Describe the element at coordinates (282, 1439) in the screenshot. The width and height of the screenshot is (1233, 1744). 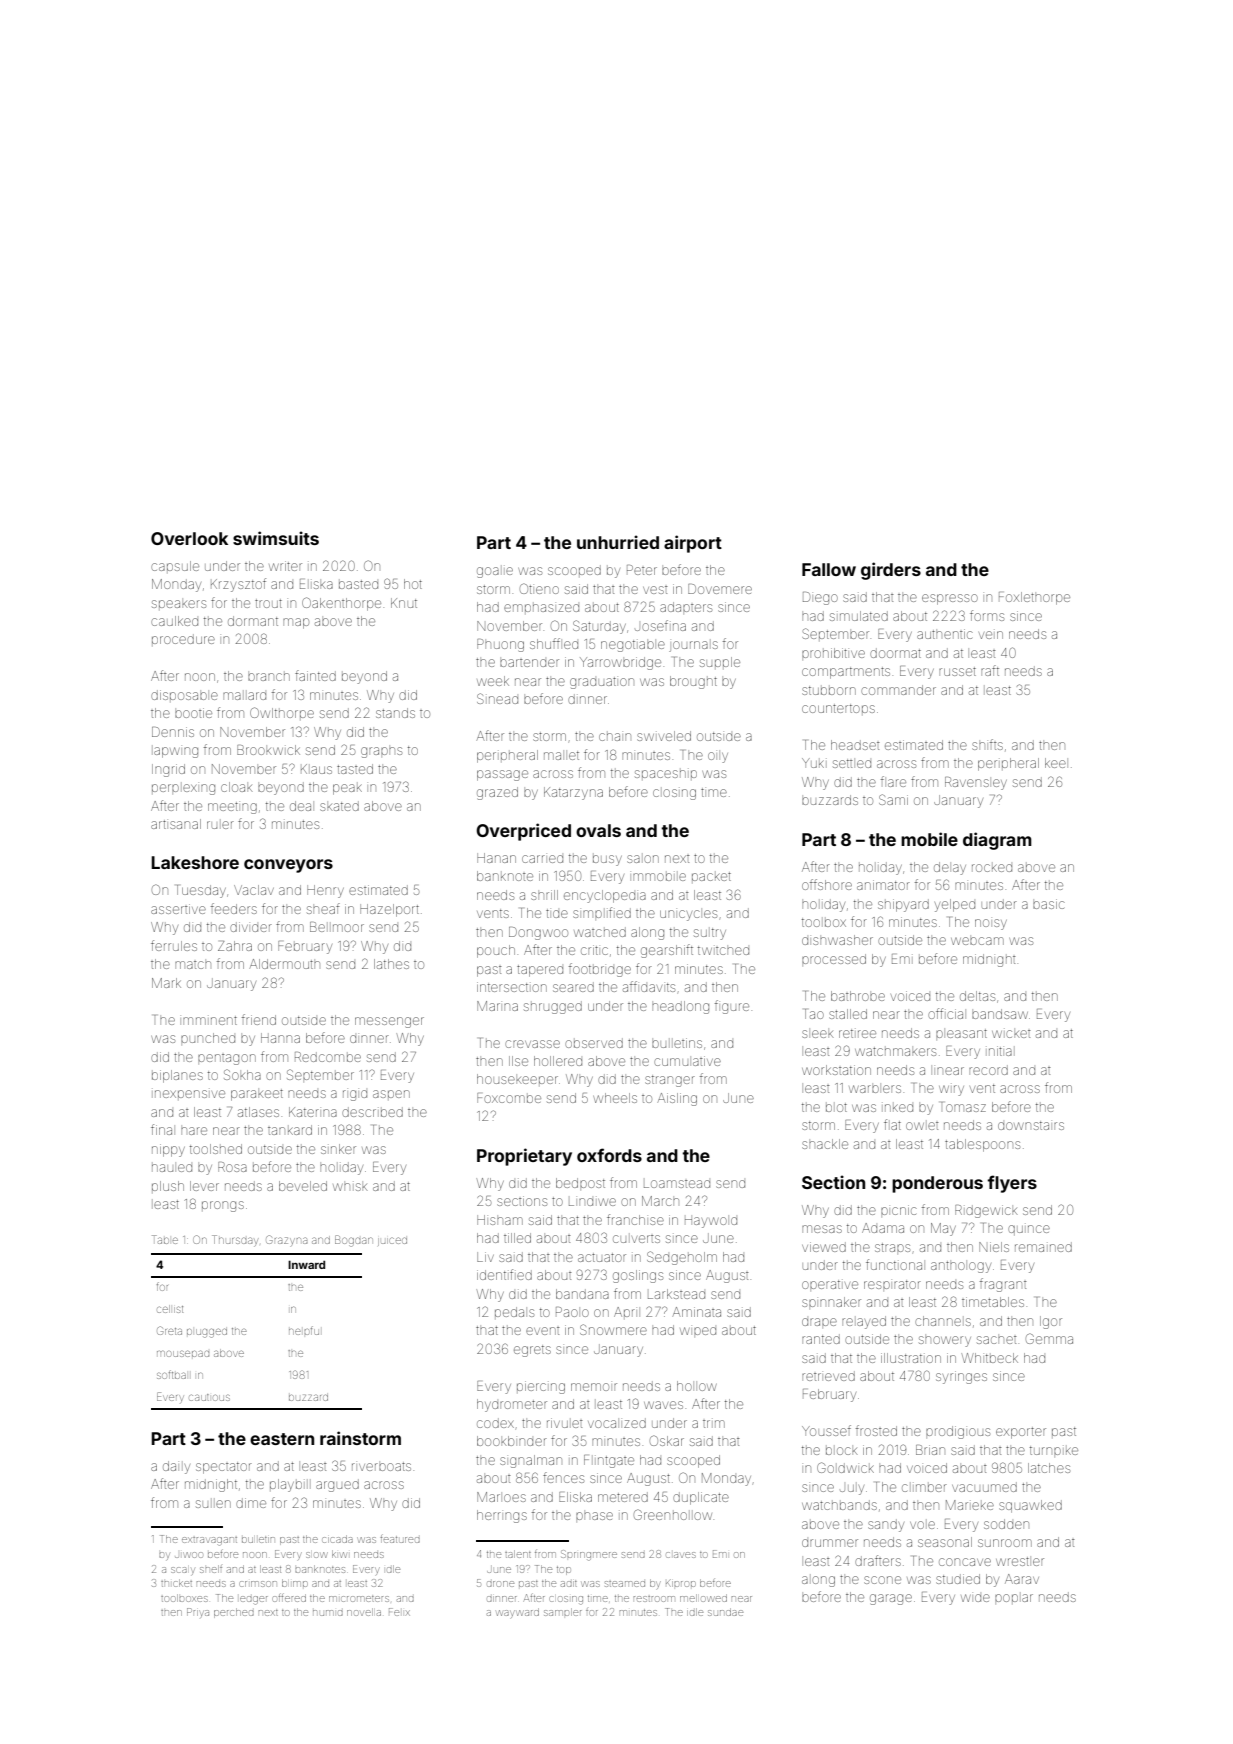
I see `eastern` at that location.
